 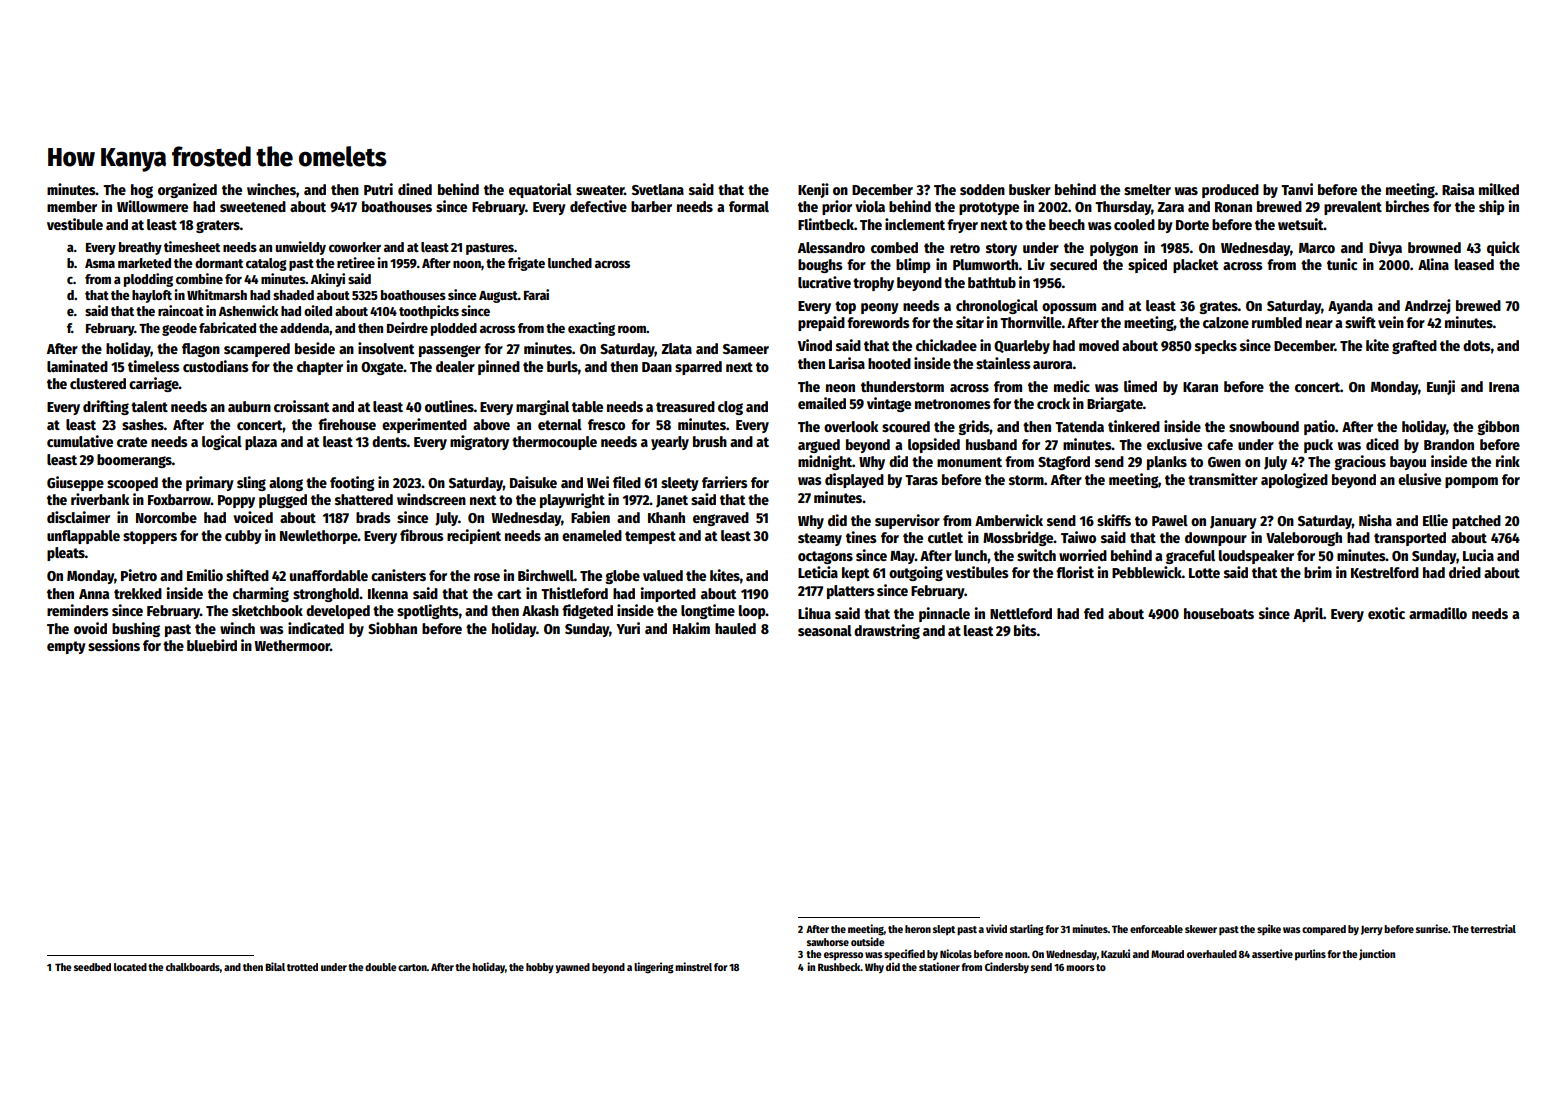 I want to click on transported, so click(x=1410, y=539).
